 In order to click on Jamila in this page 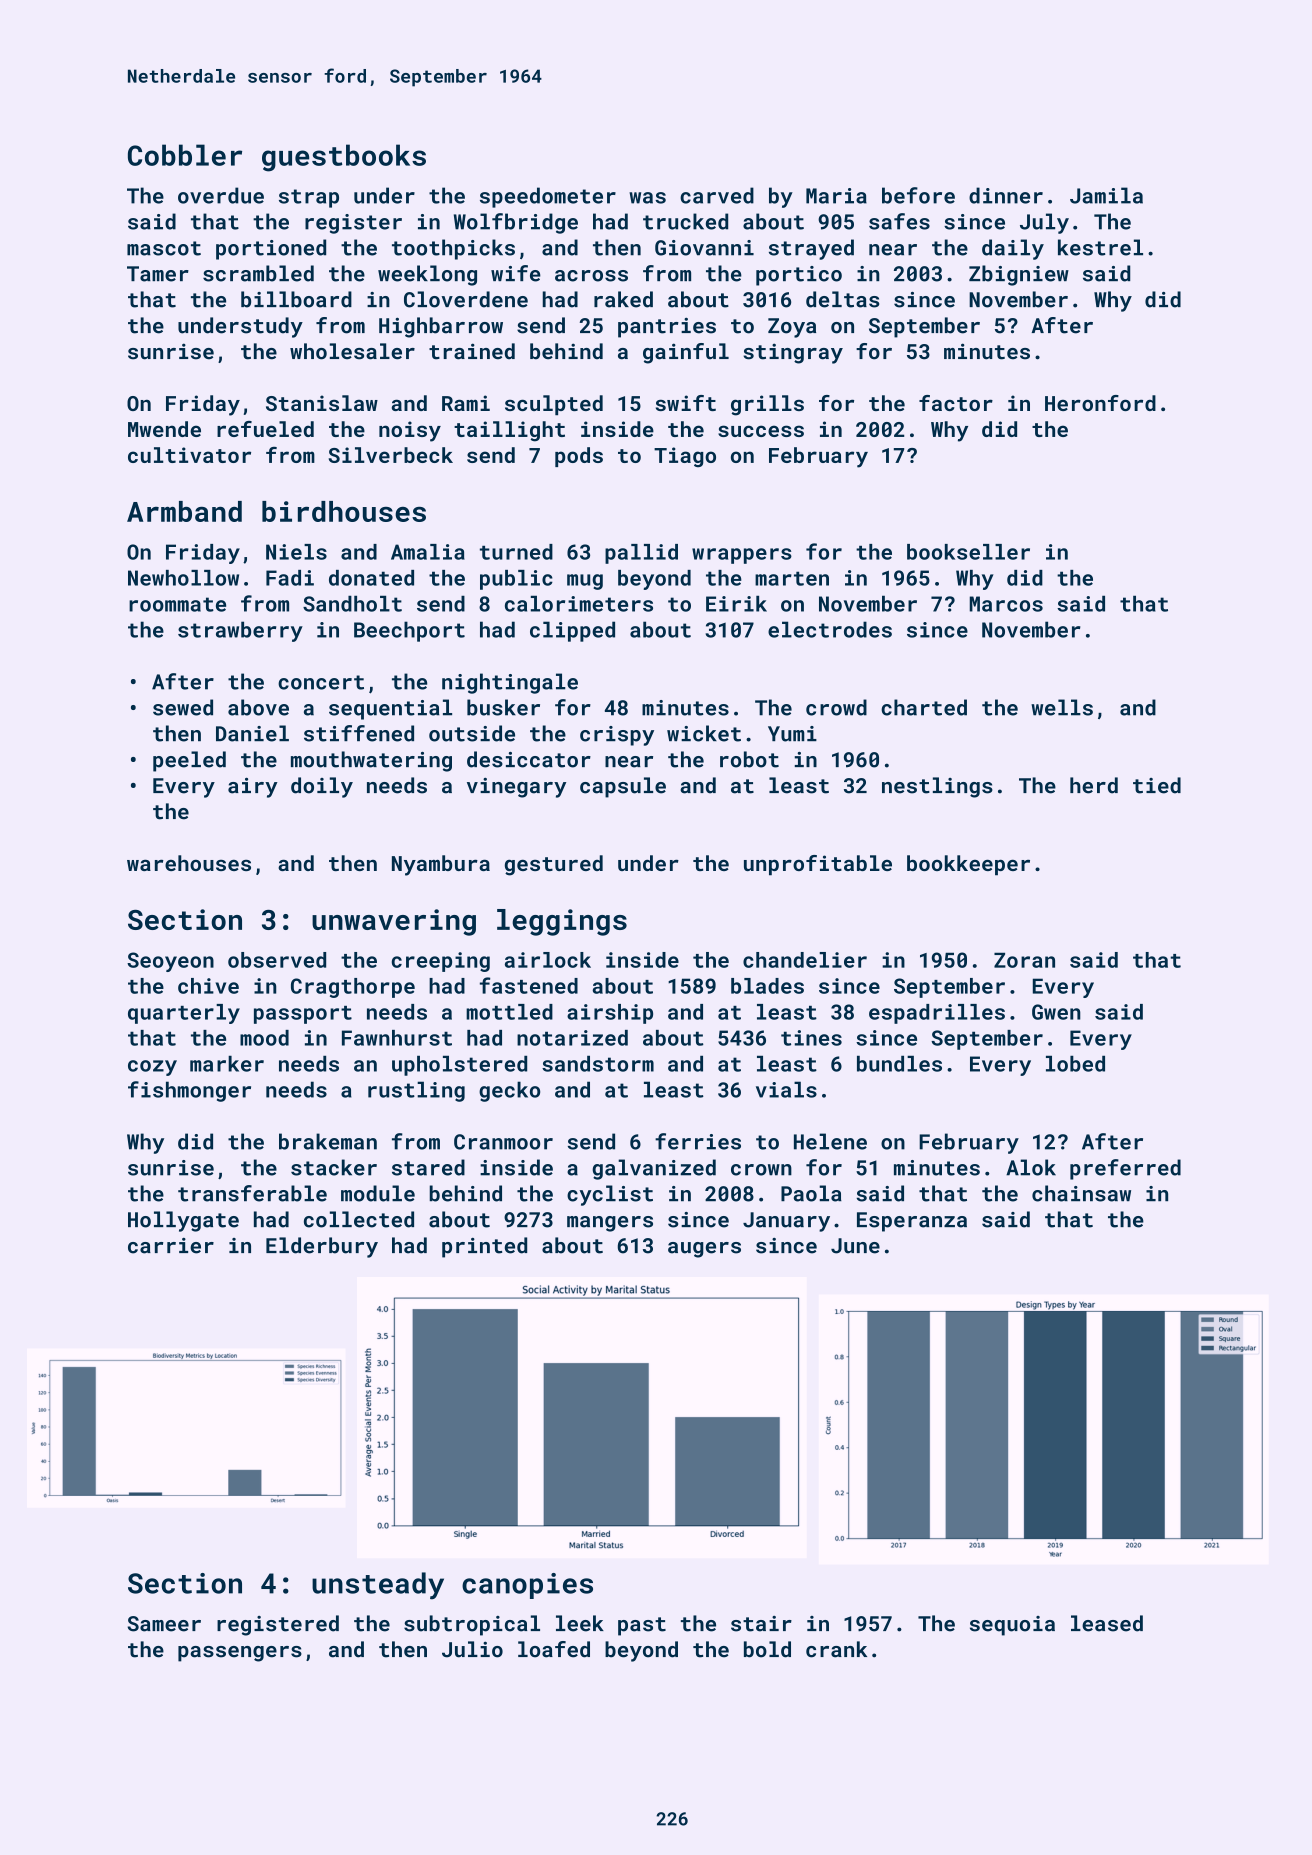, I will do `click(1106, 195)`.
